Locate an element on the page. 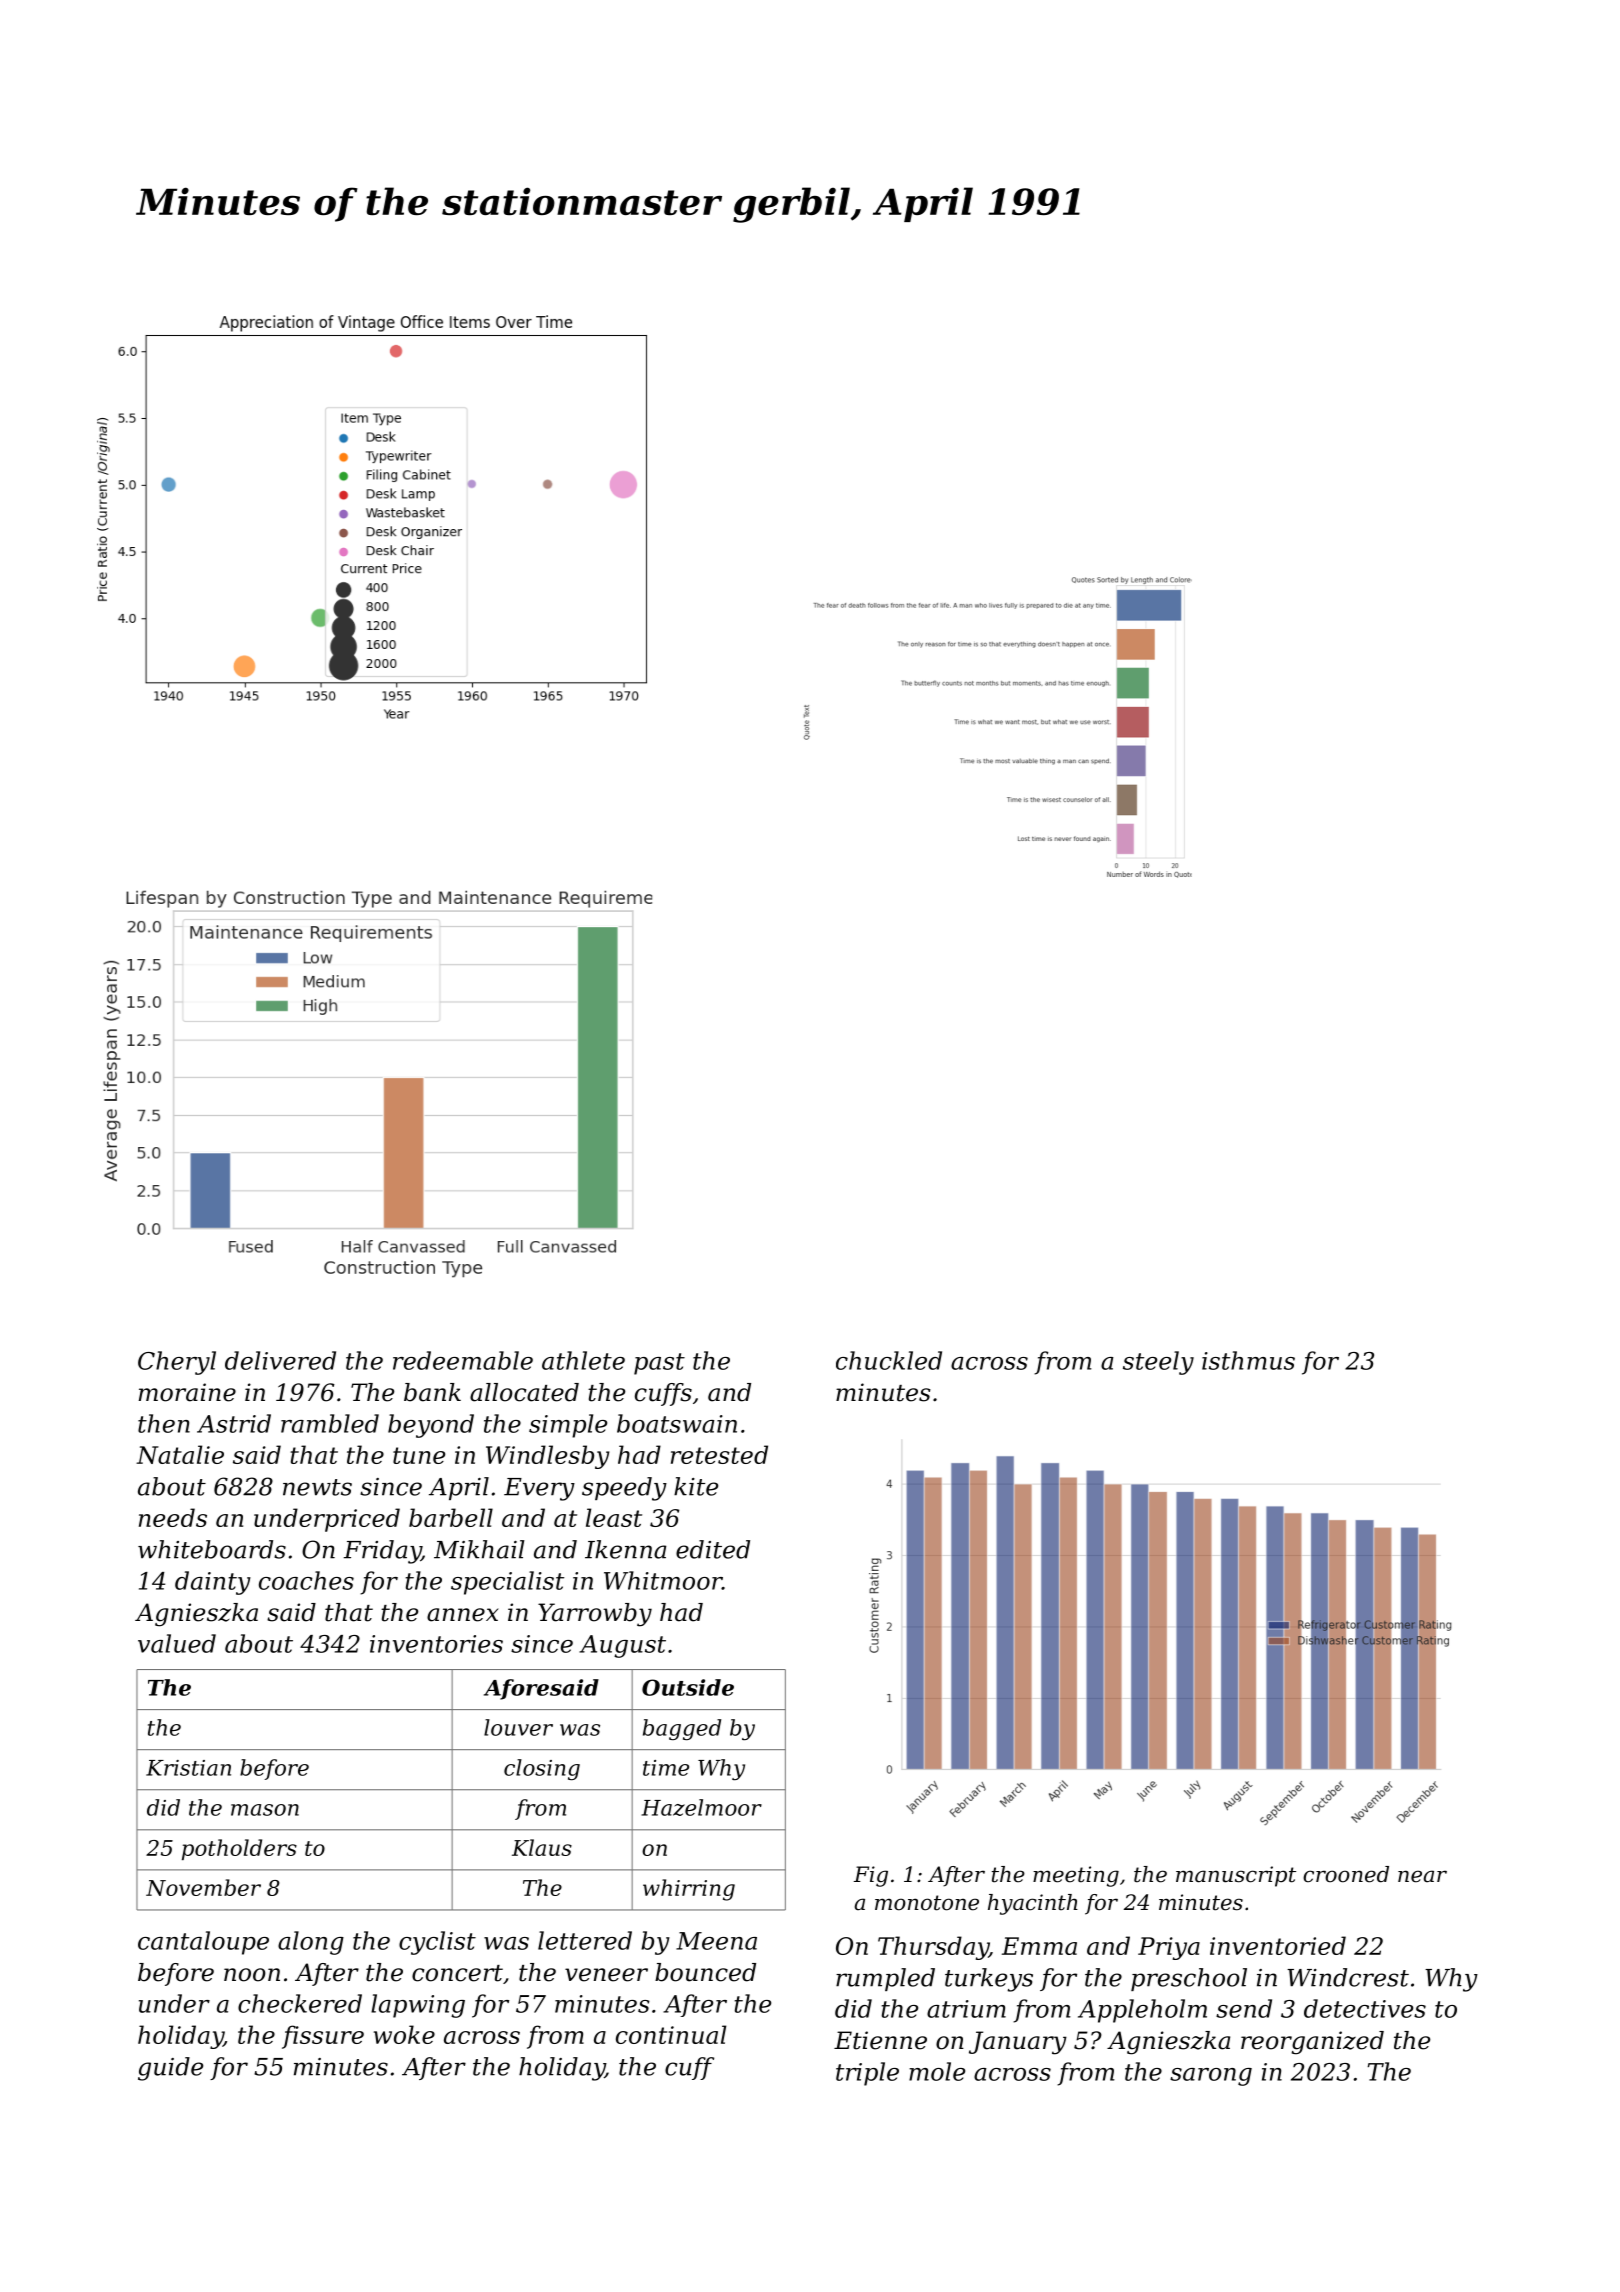 The width and height of the image is (1620, 2292). kite is located at coordinates (696, 1486).
